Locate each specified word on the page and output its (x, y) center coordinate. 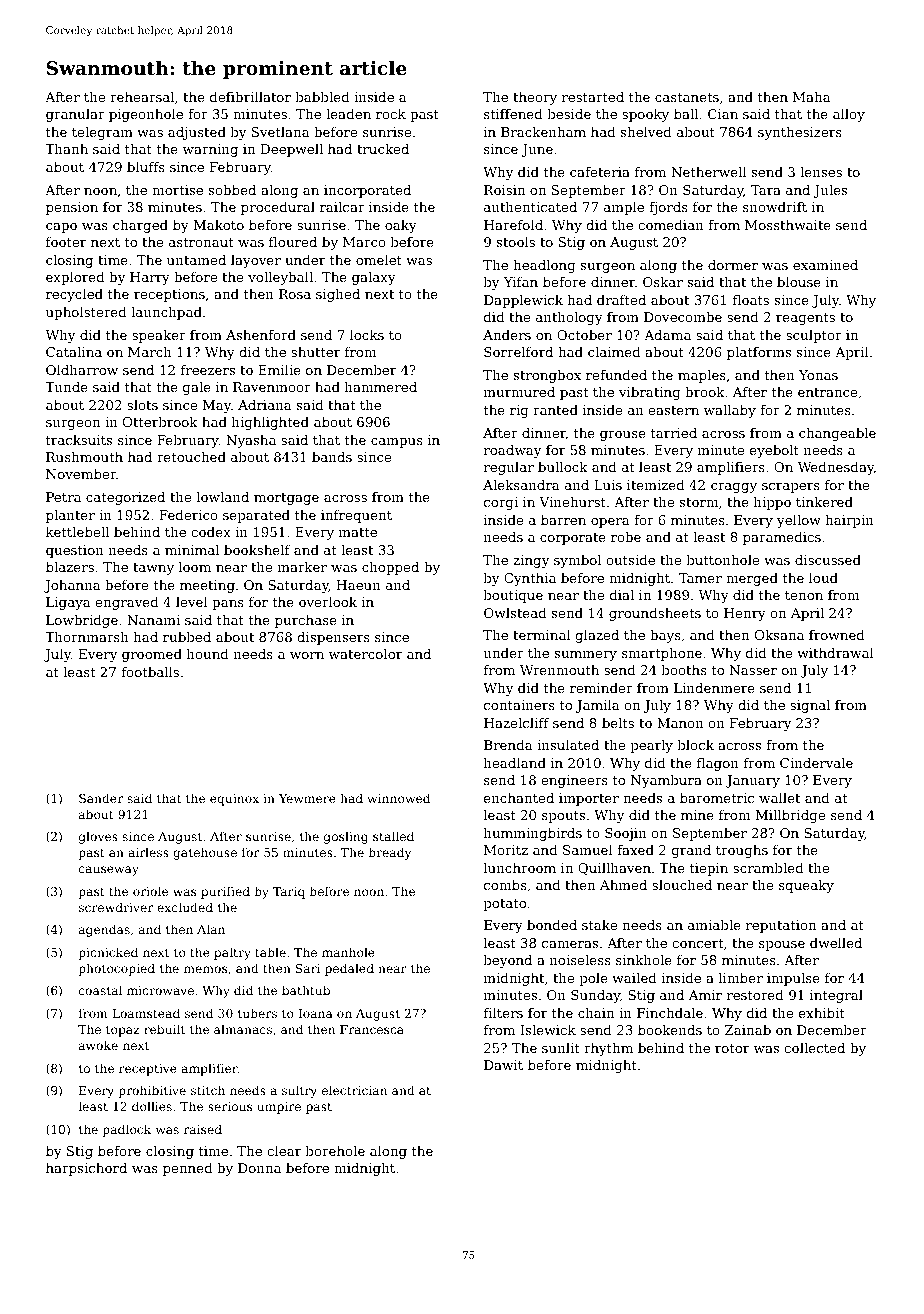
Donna (259, 1168)
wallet (779, 798)
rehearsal (142, 97)
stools (516, 242)
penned (188, 1169)
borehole (335, 1151)
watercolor (365, 654)
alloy (849, 115)
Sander (101, 798)
